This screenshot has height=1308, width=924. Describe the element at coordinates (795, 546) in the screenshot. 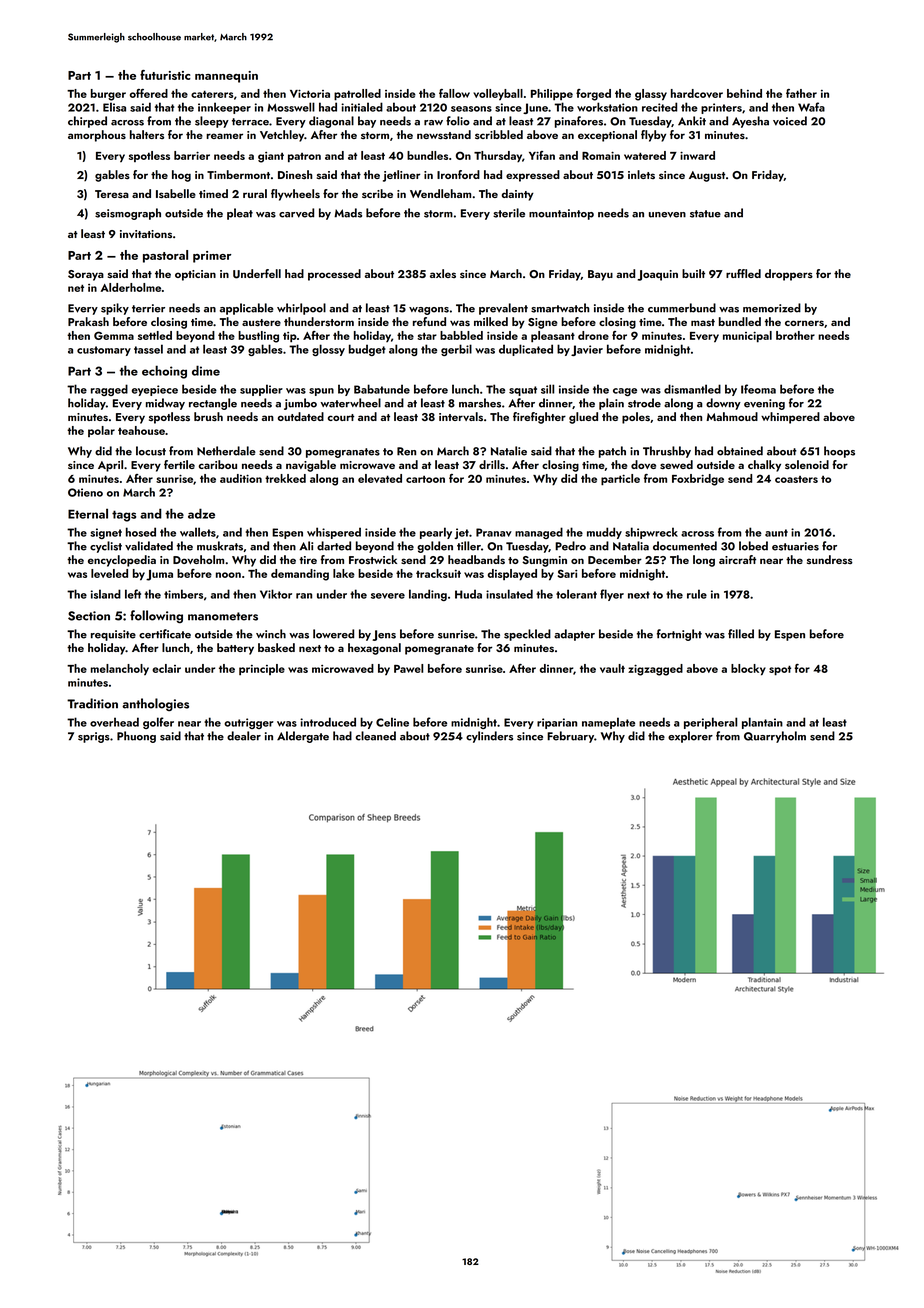

I see `estuaries` at that location.
